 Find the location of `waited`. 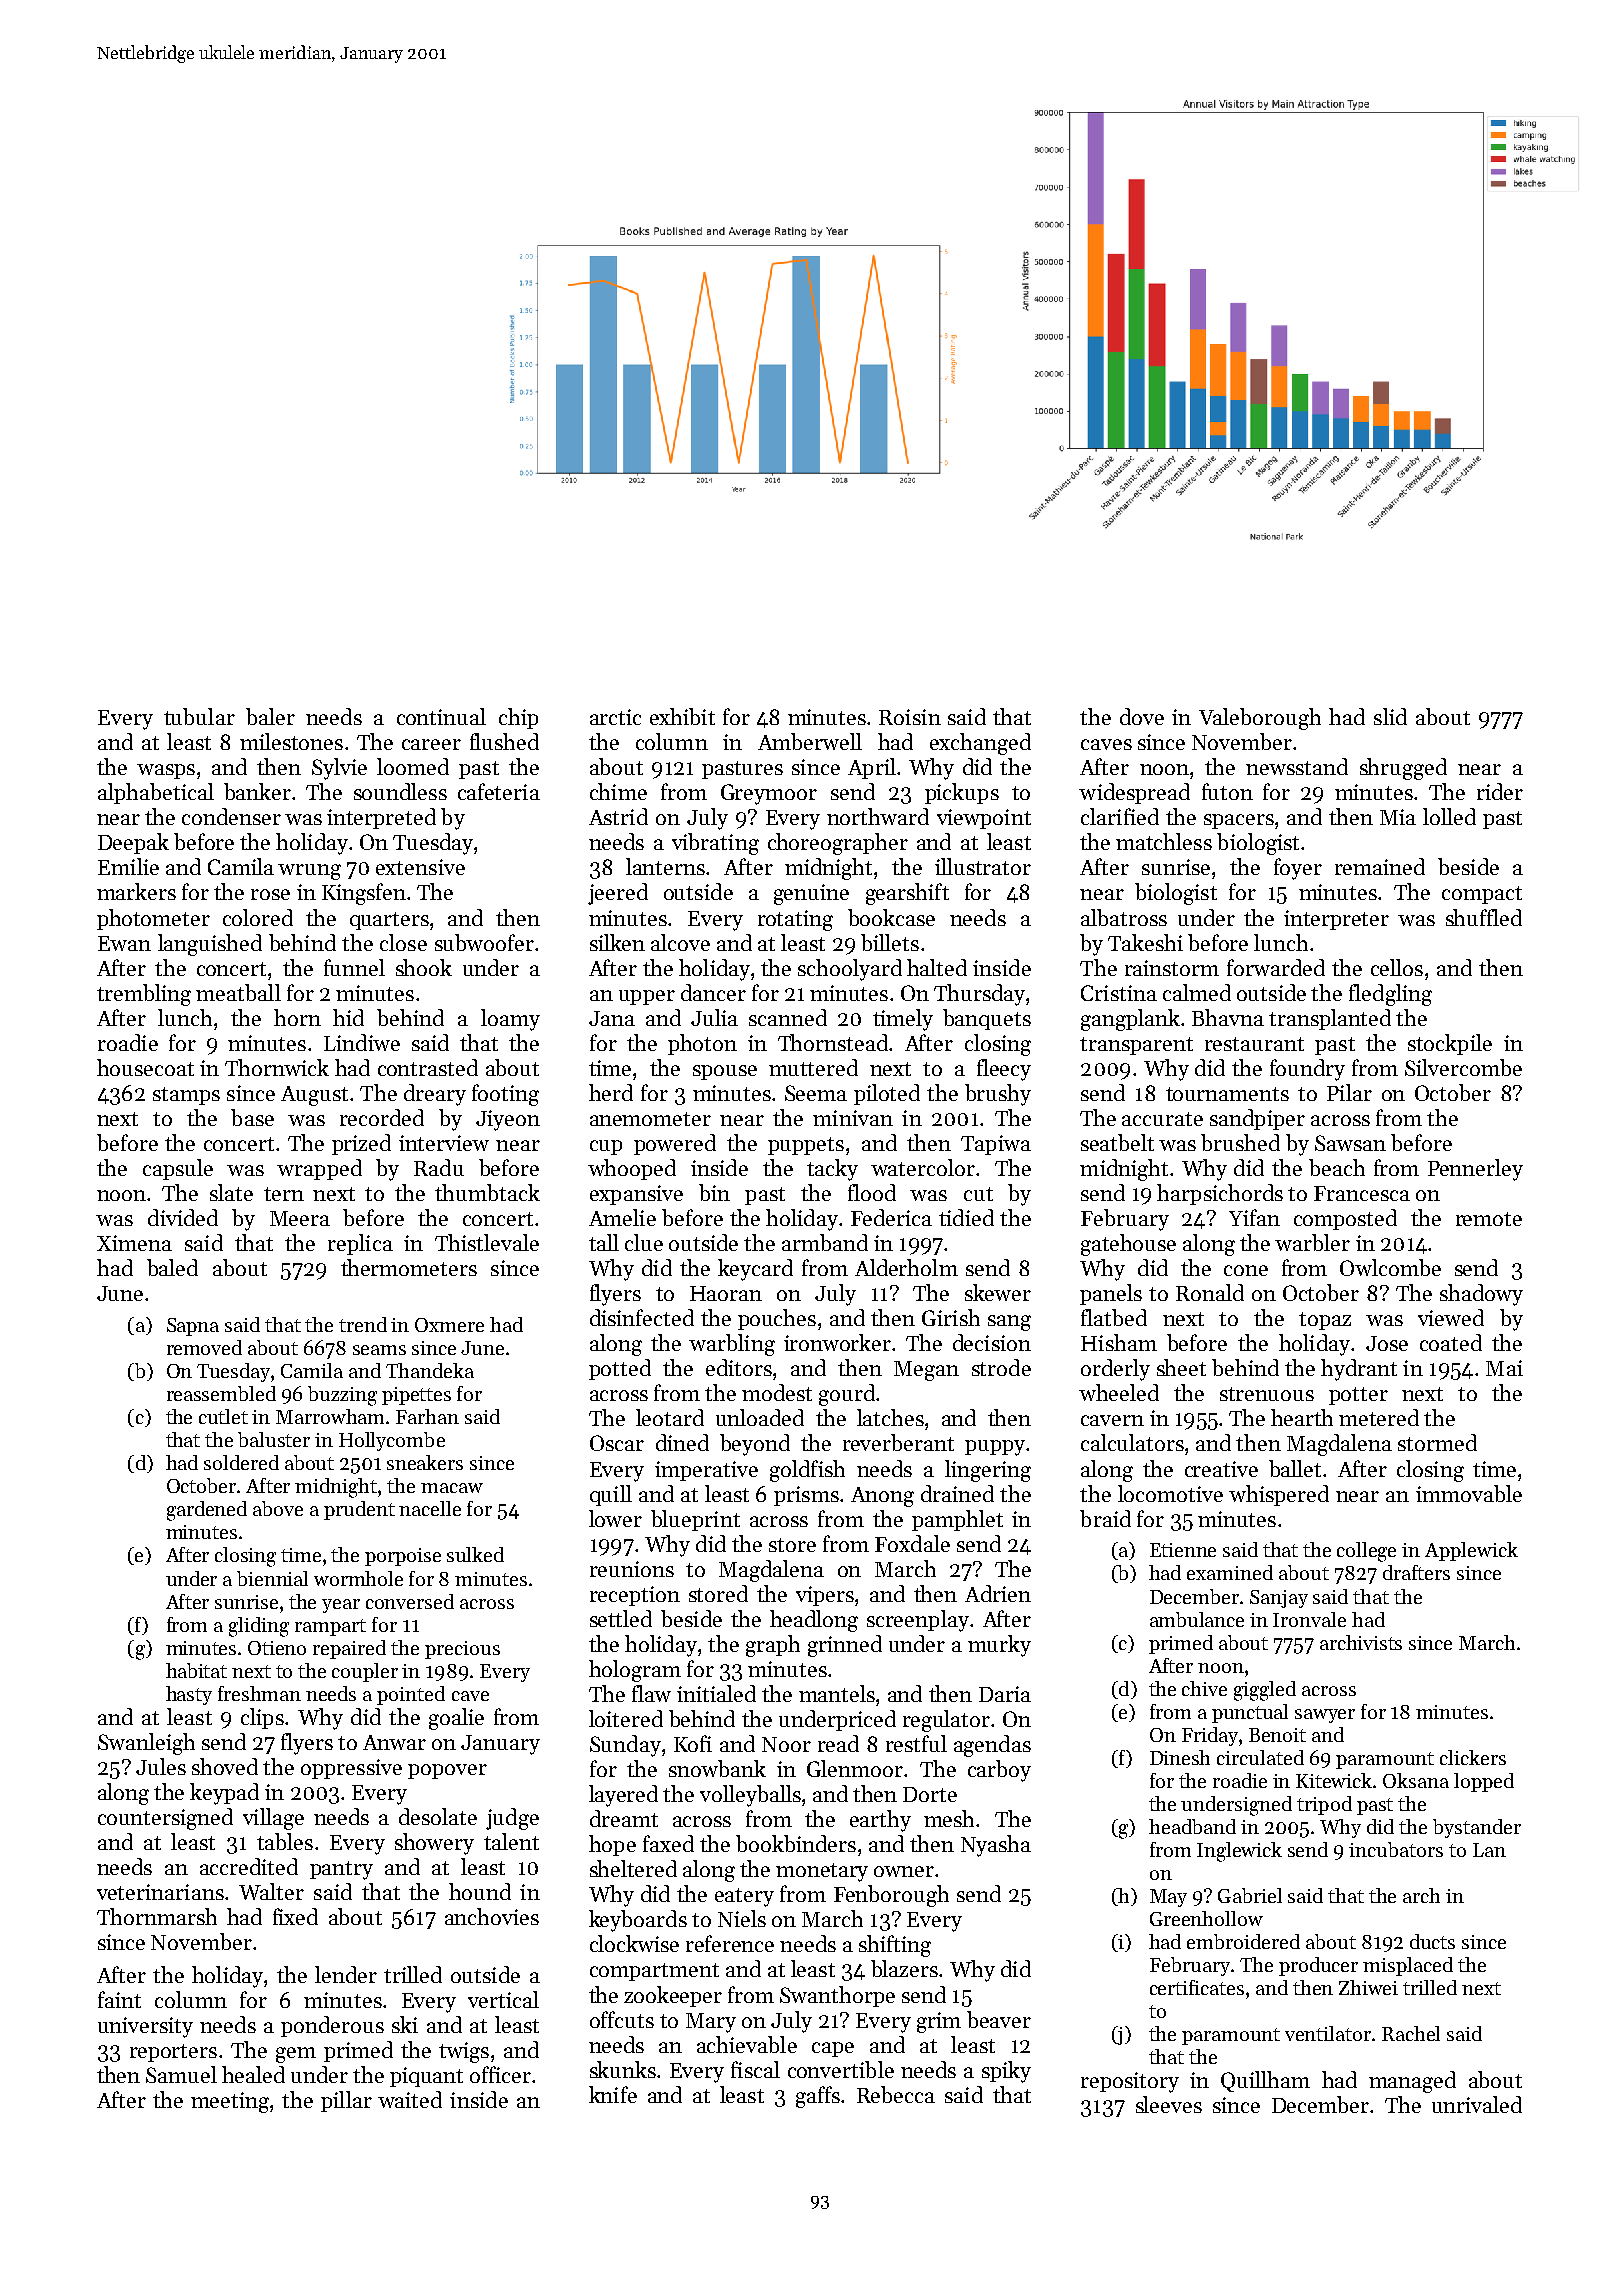

waited is located at coordinates (410, 2099).
